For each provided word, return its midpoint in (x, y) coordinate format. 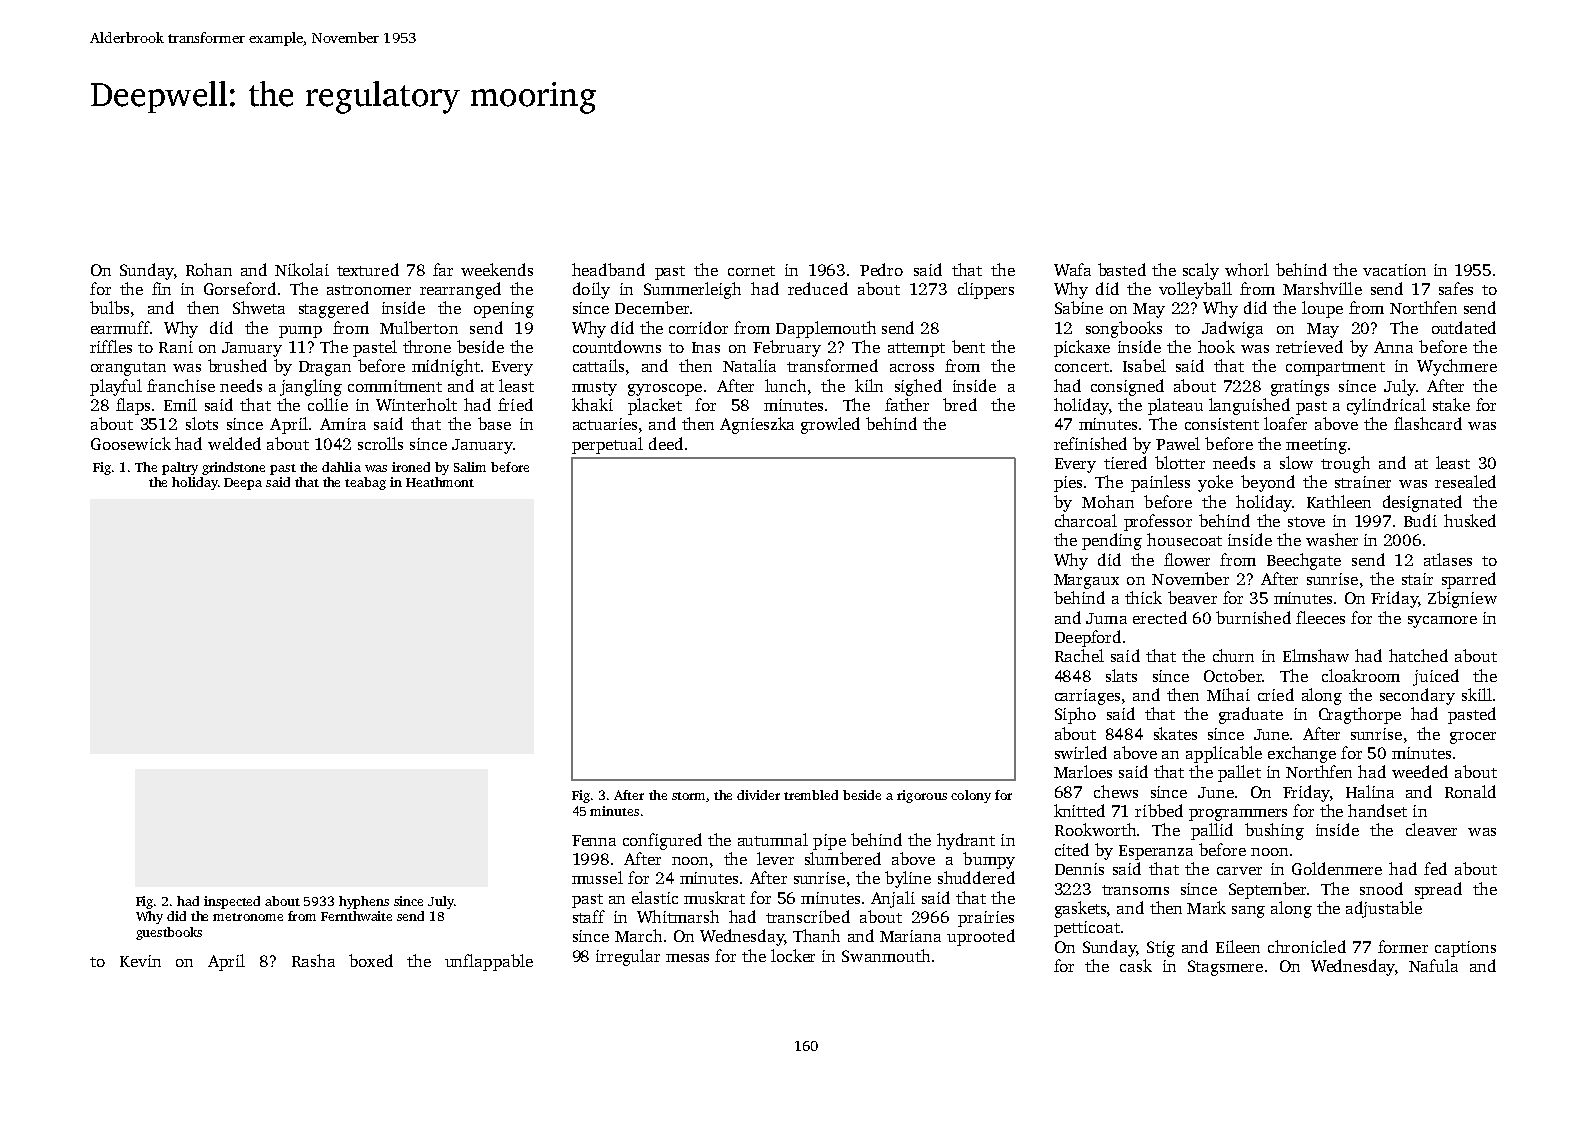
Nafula (1433, 965)
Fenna (594, 840)
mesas (687, 958)
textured (368, 269)
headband (608, 269)
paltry (180, 468)
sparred (1469, 580)
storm (689, 797)
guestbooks (169, 933)
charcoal (1086, 520)
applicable (1224, 754)
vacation (1394, 270)
